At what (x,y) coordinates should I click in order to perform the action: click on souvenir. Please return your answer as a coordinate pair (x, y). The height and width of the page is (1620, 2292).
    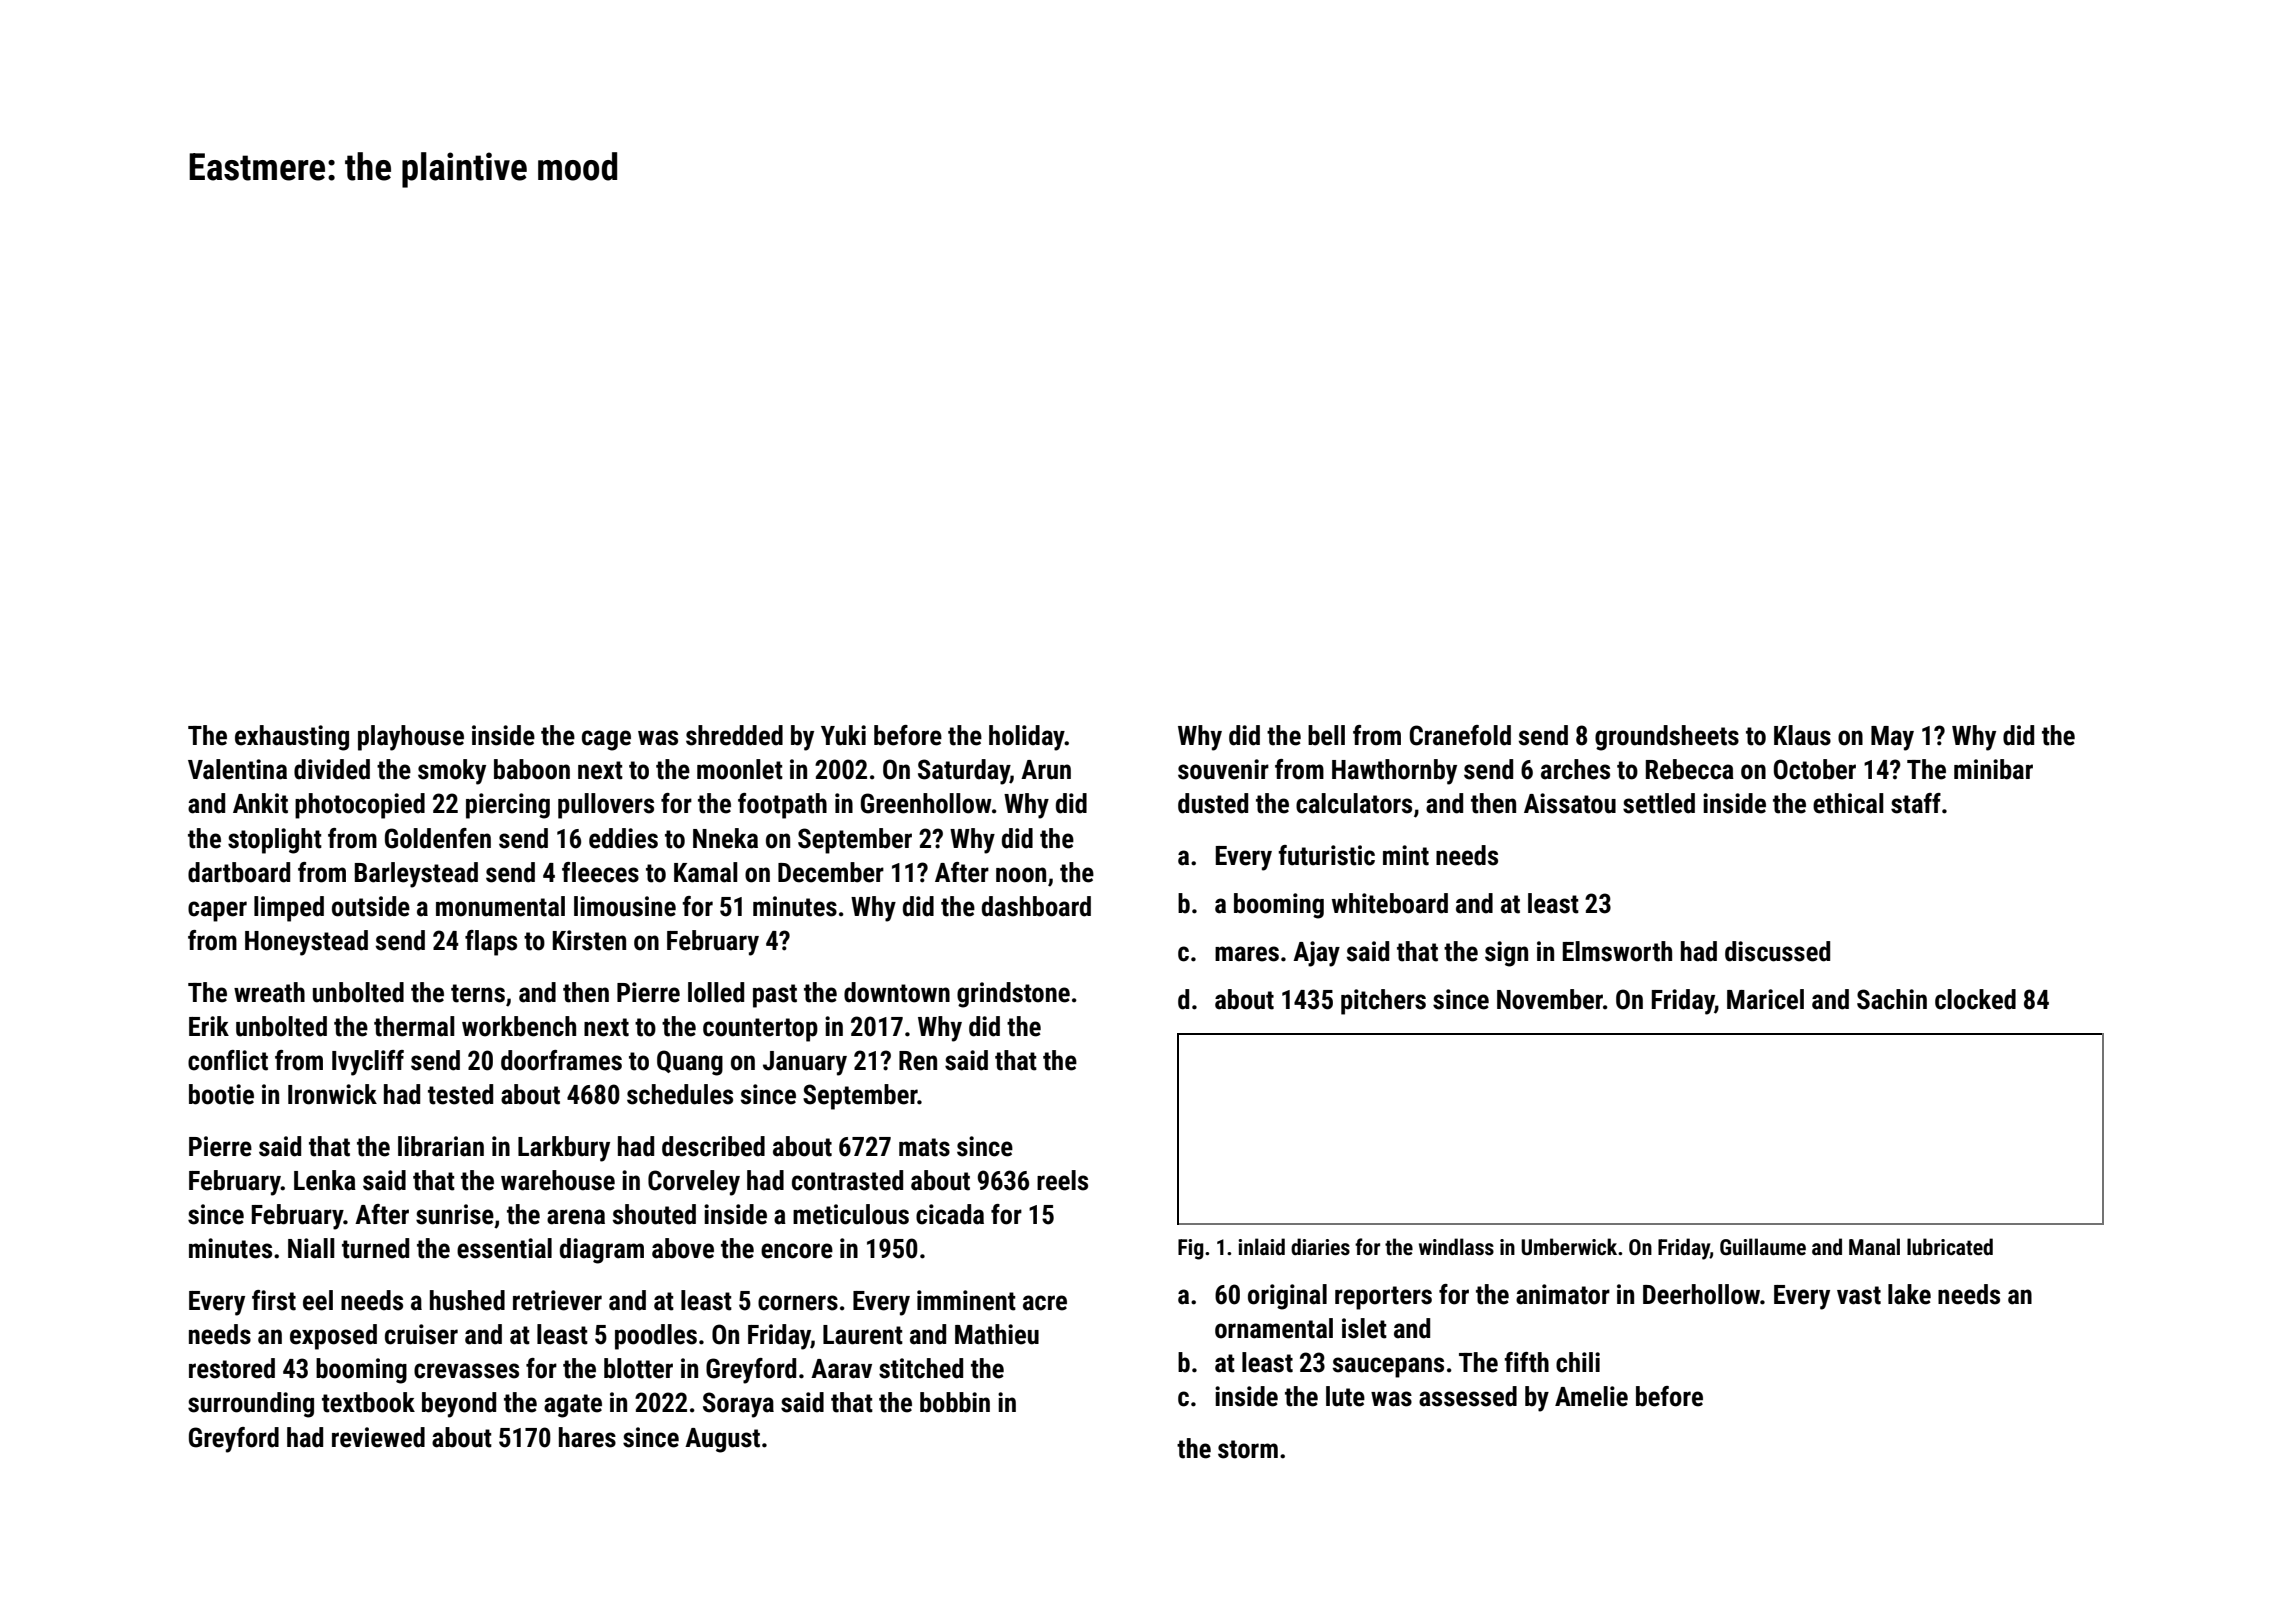
    Looking at the image, I should click on (1223, 769).
